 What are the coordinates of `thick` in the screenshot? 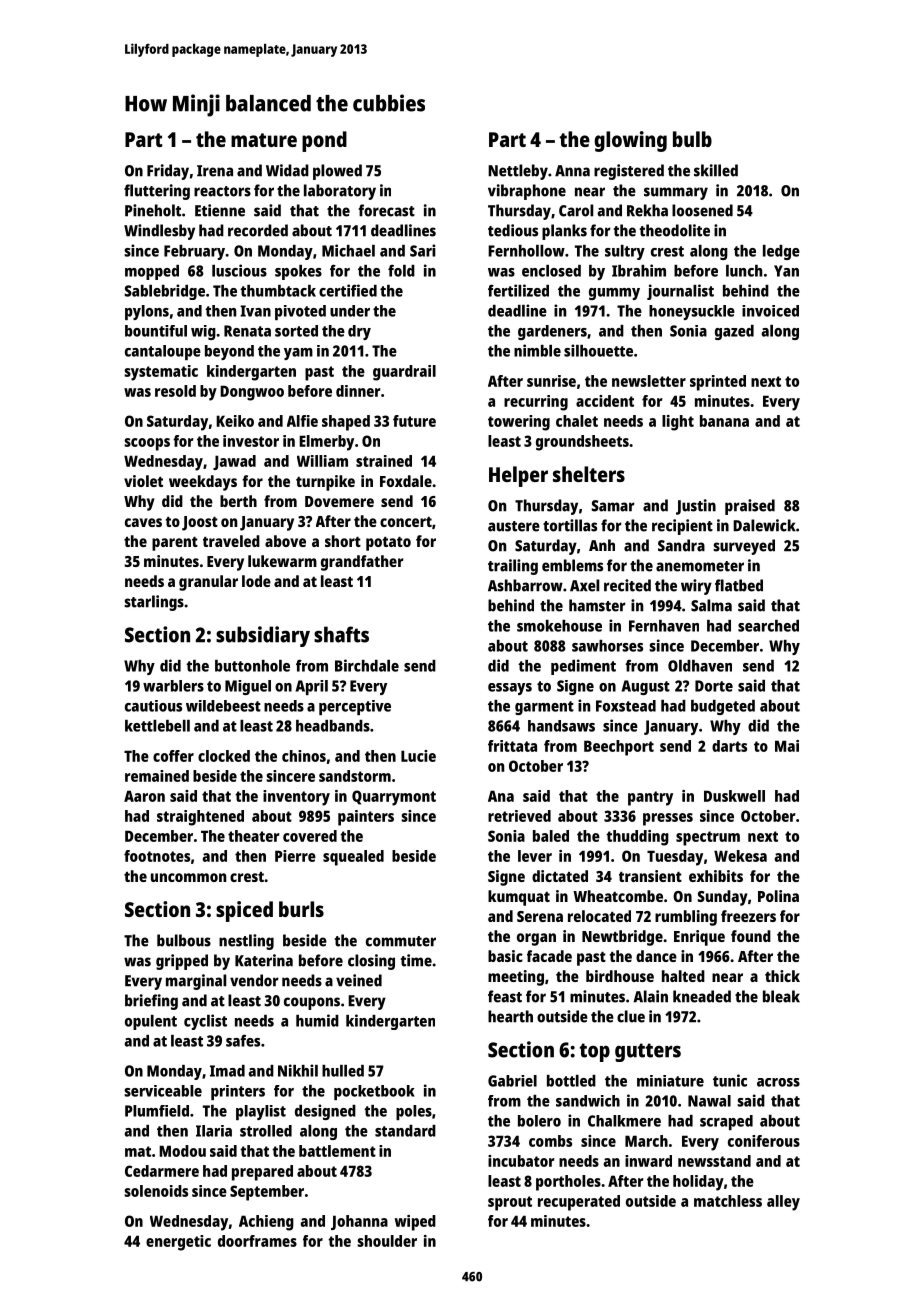 It's located at (782, 976).
